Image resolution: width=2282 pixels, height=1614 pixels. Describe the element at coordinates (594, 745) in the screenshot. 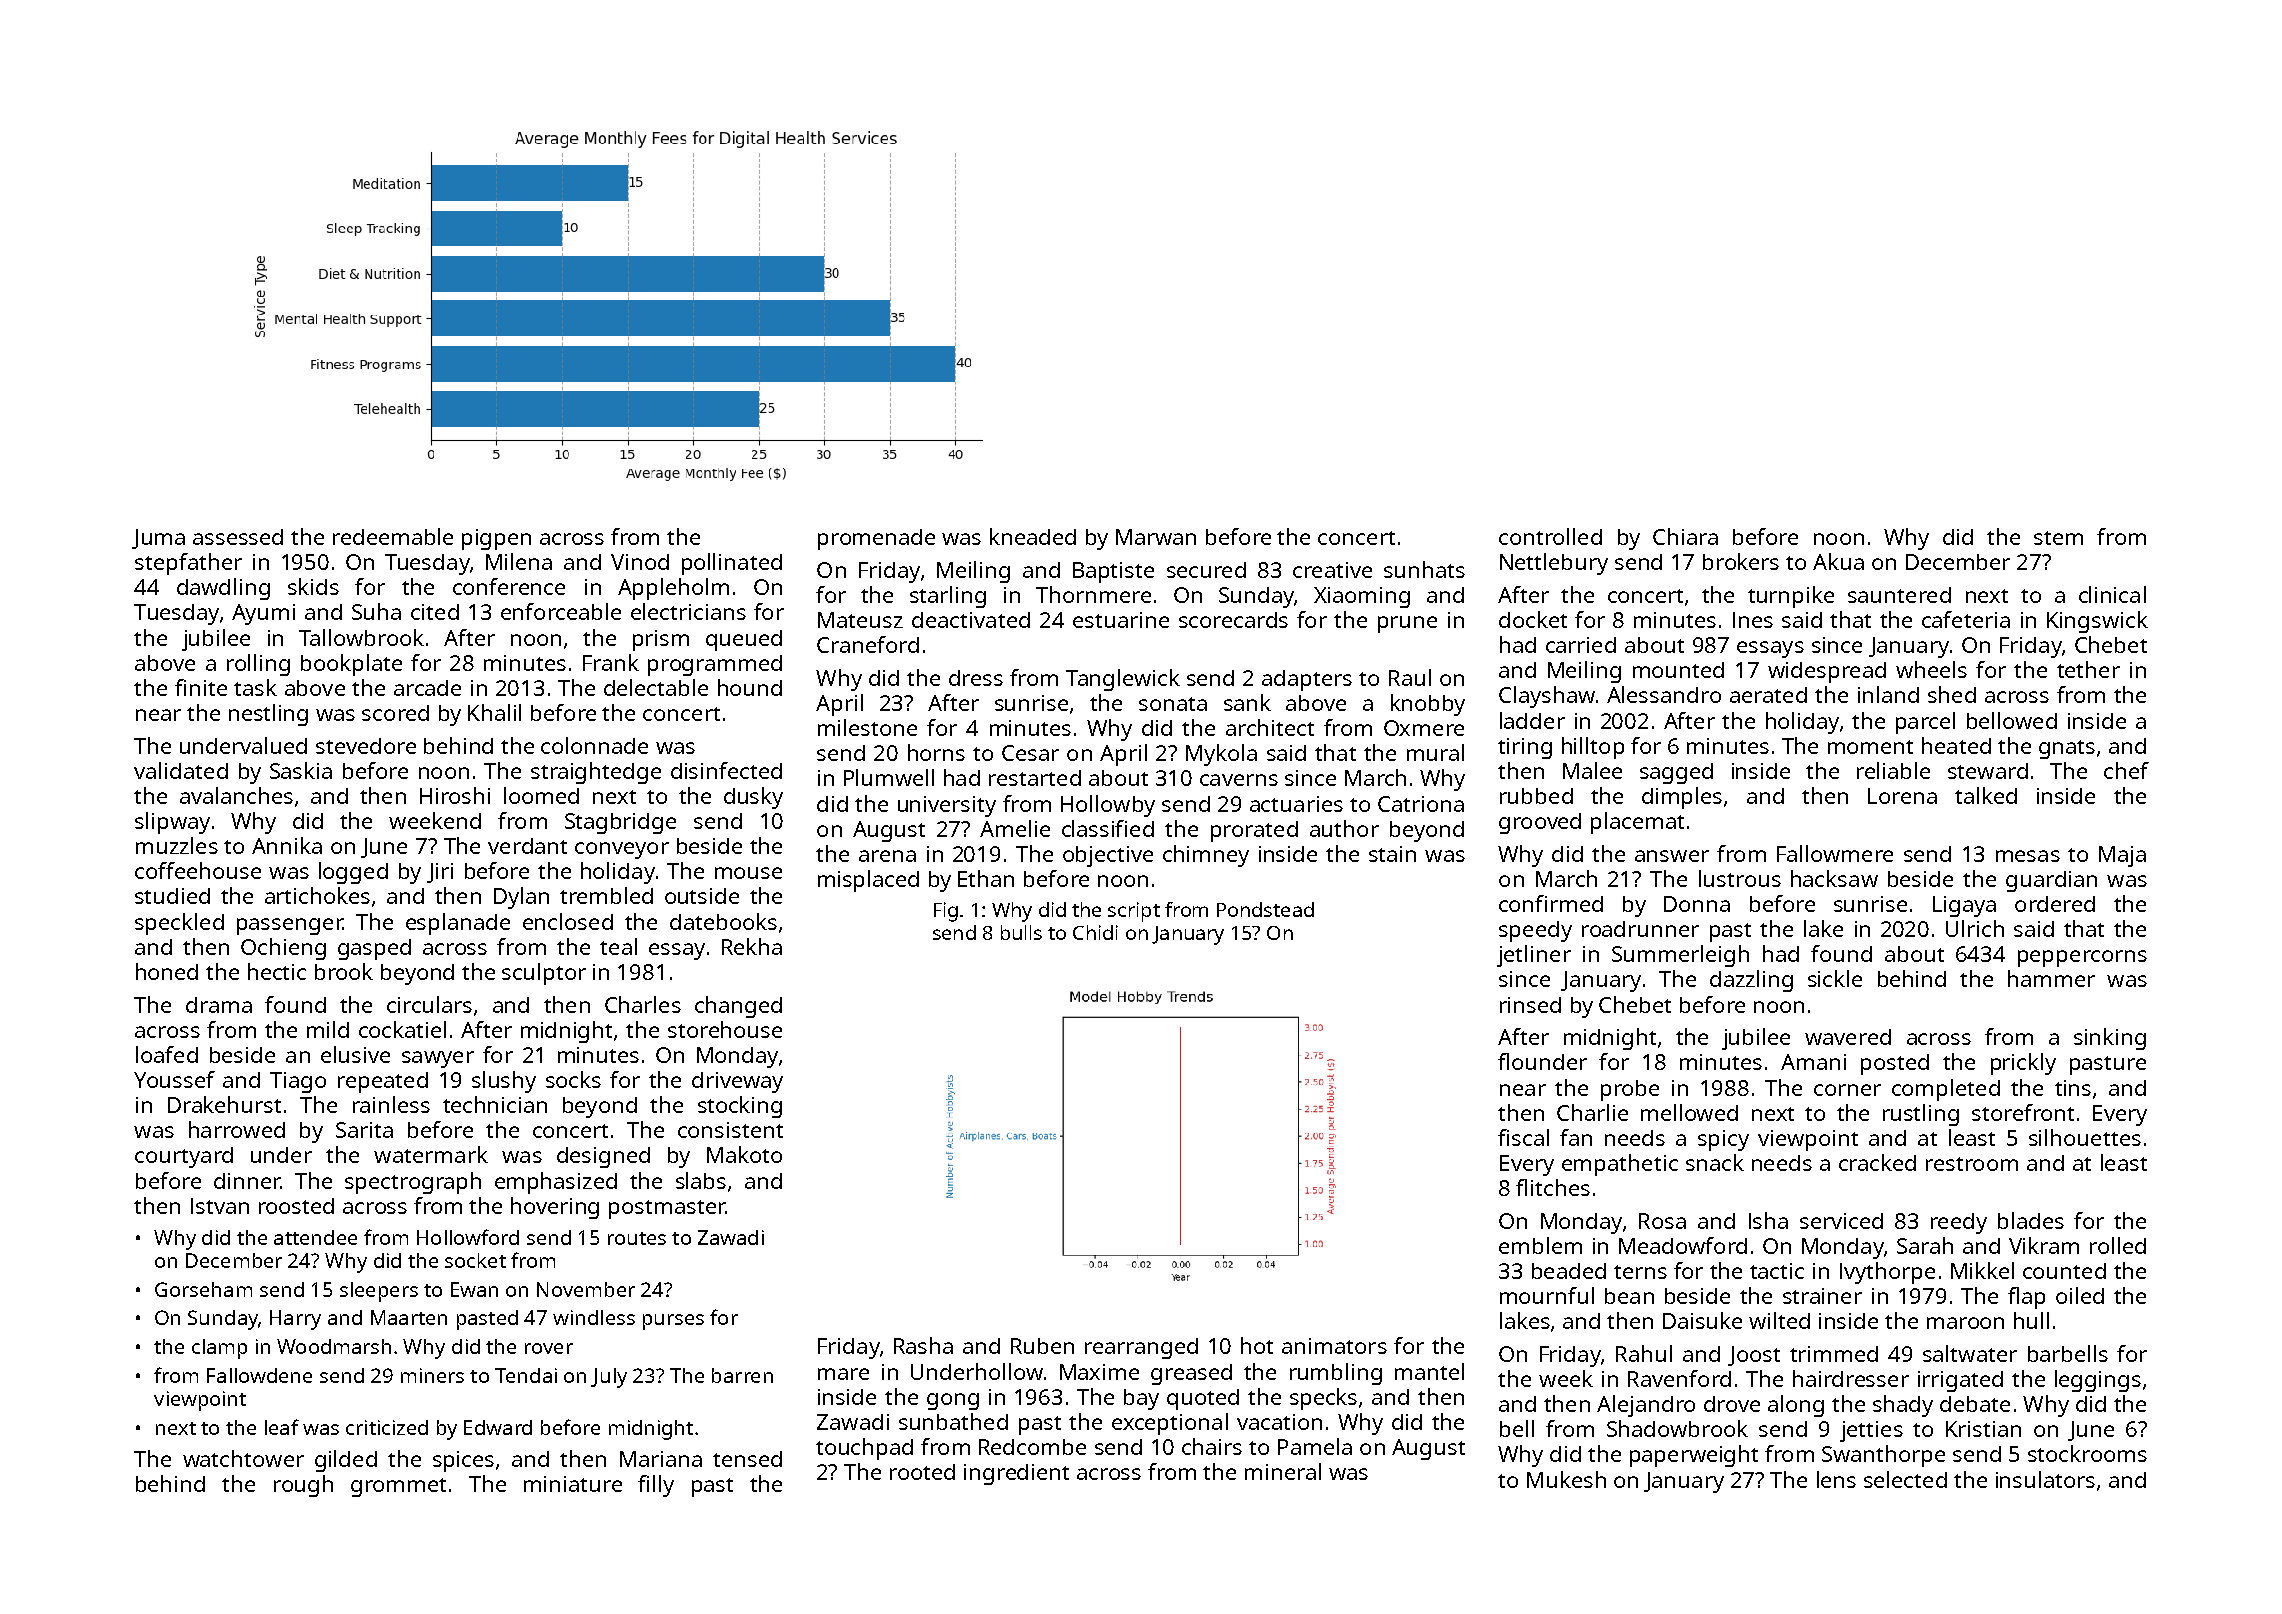

I see `colonnade` at that location.
